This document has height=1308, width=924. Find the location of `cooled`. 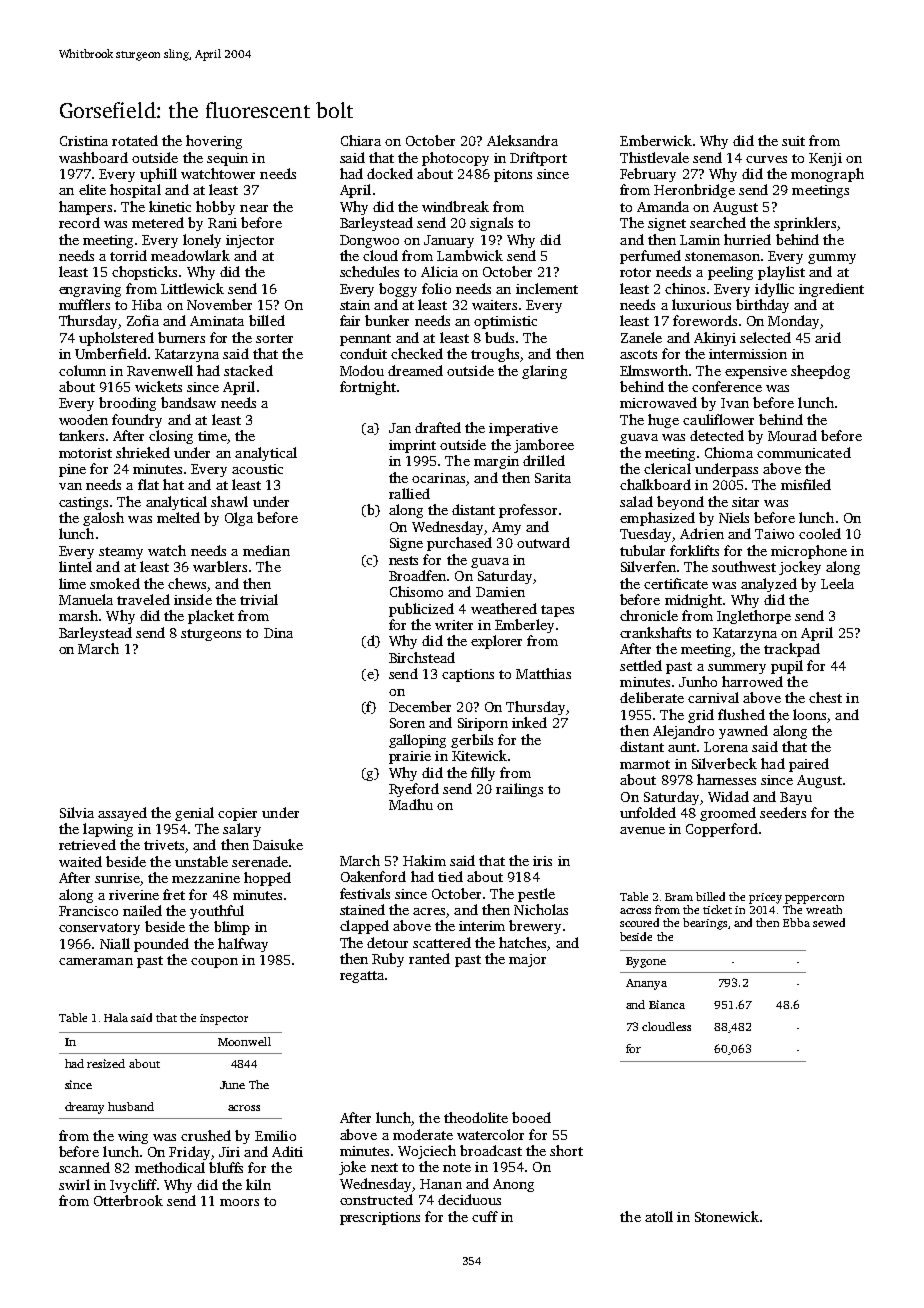

cooled is located at coordinates (820, 533).
